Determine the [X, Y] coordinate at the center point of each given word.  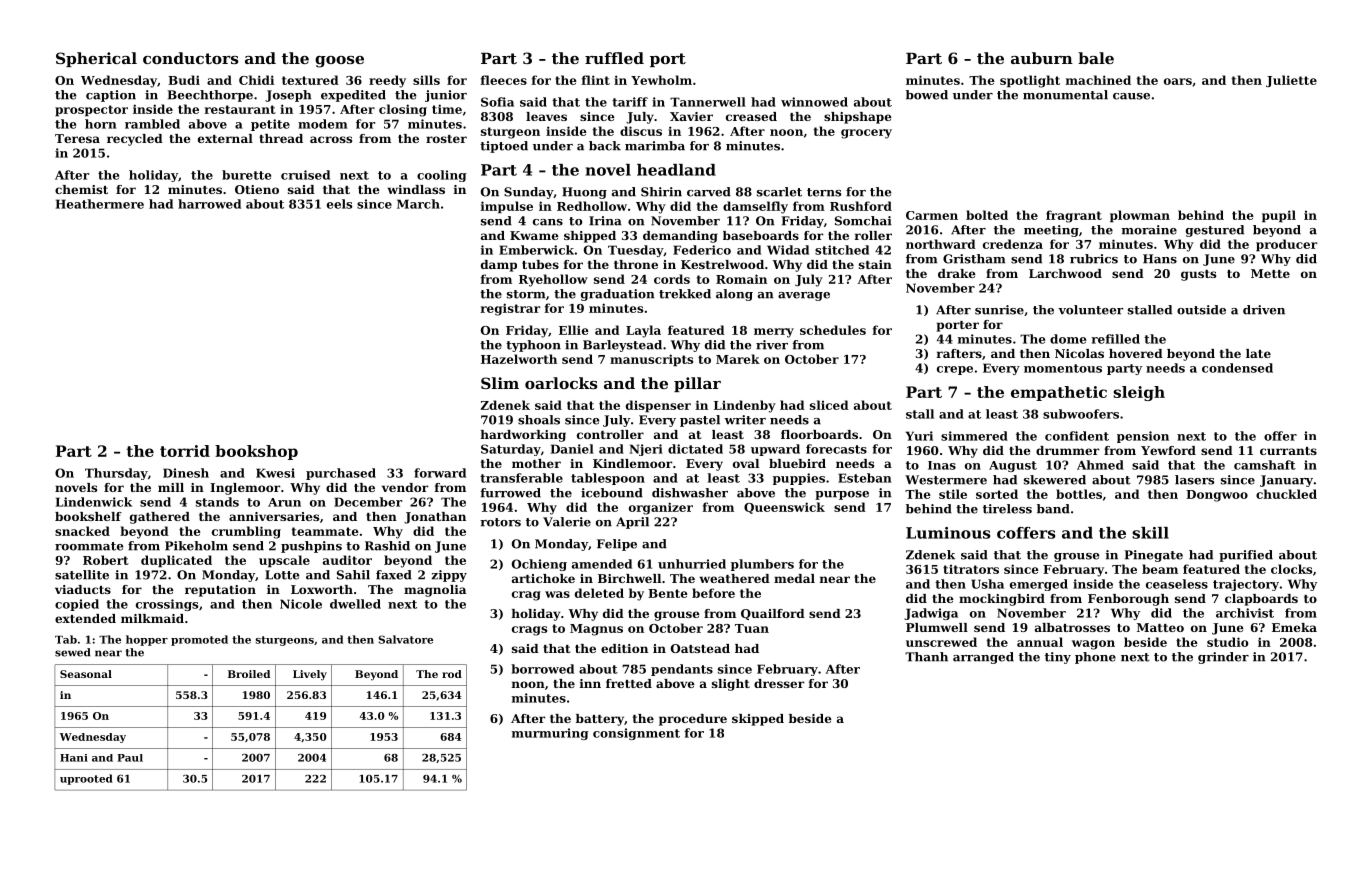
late [1258, 353]
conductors [190, 58]
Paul [130, 758]
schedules [833, 330]
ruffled [614, 58]
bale [1096, 58]
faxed [394, 575]
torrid [185, 451]
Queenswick [784, 508]
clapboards [1261, 600]
